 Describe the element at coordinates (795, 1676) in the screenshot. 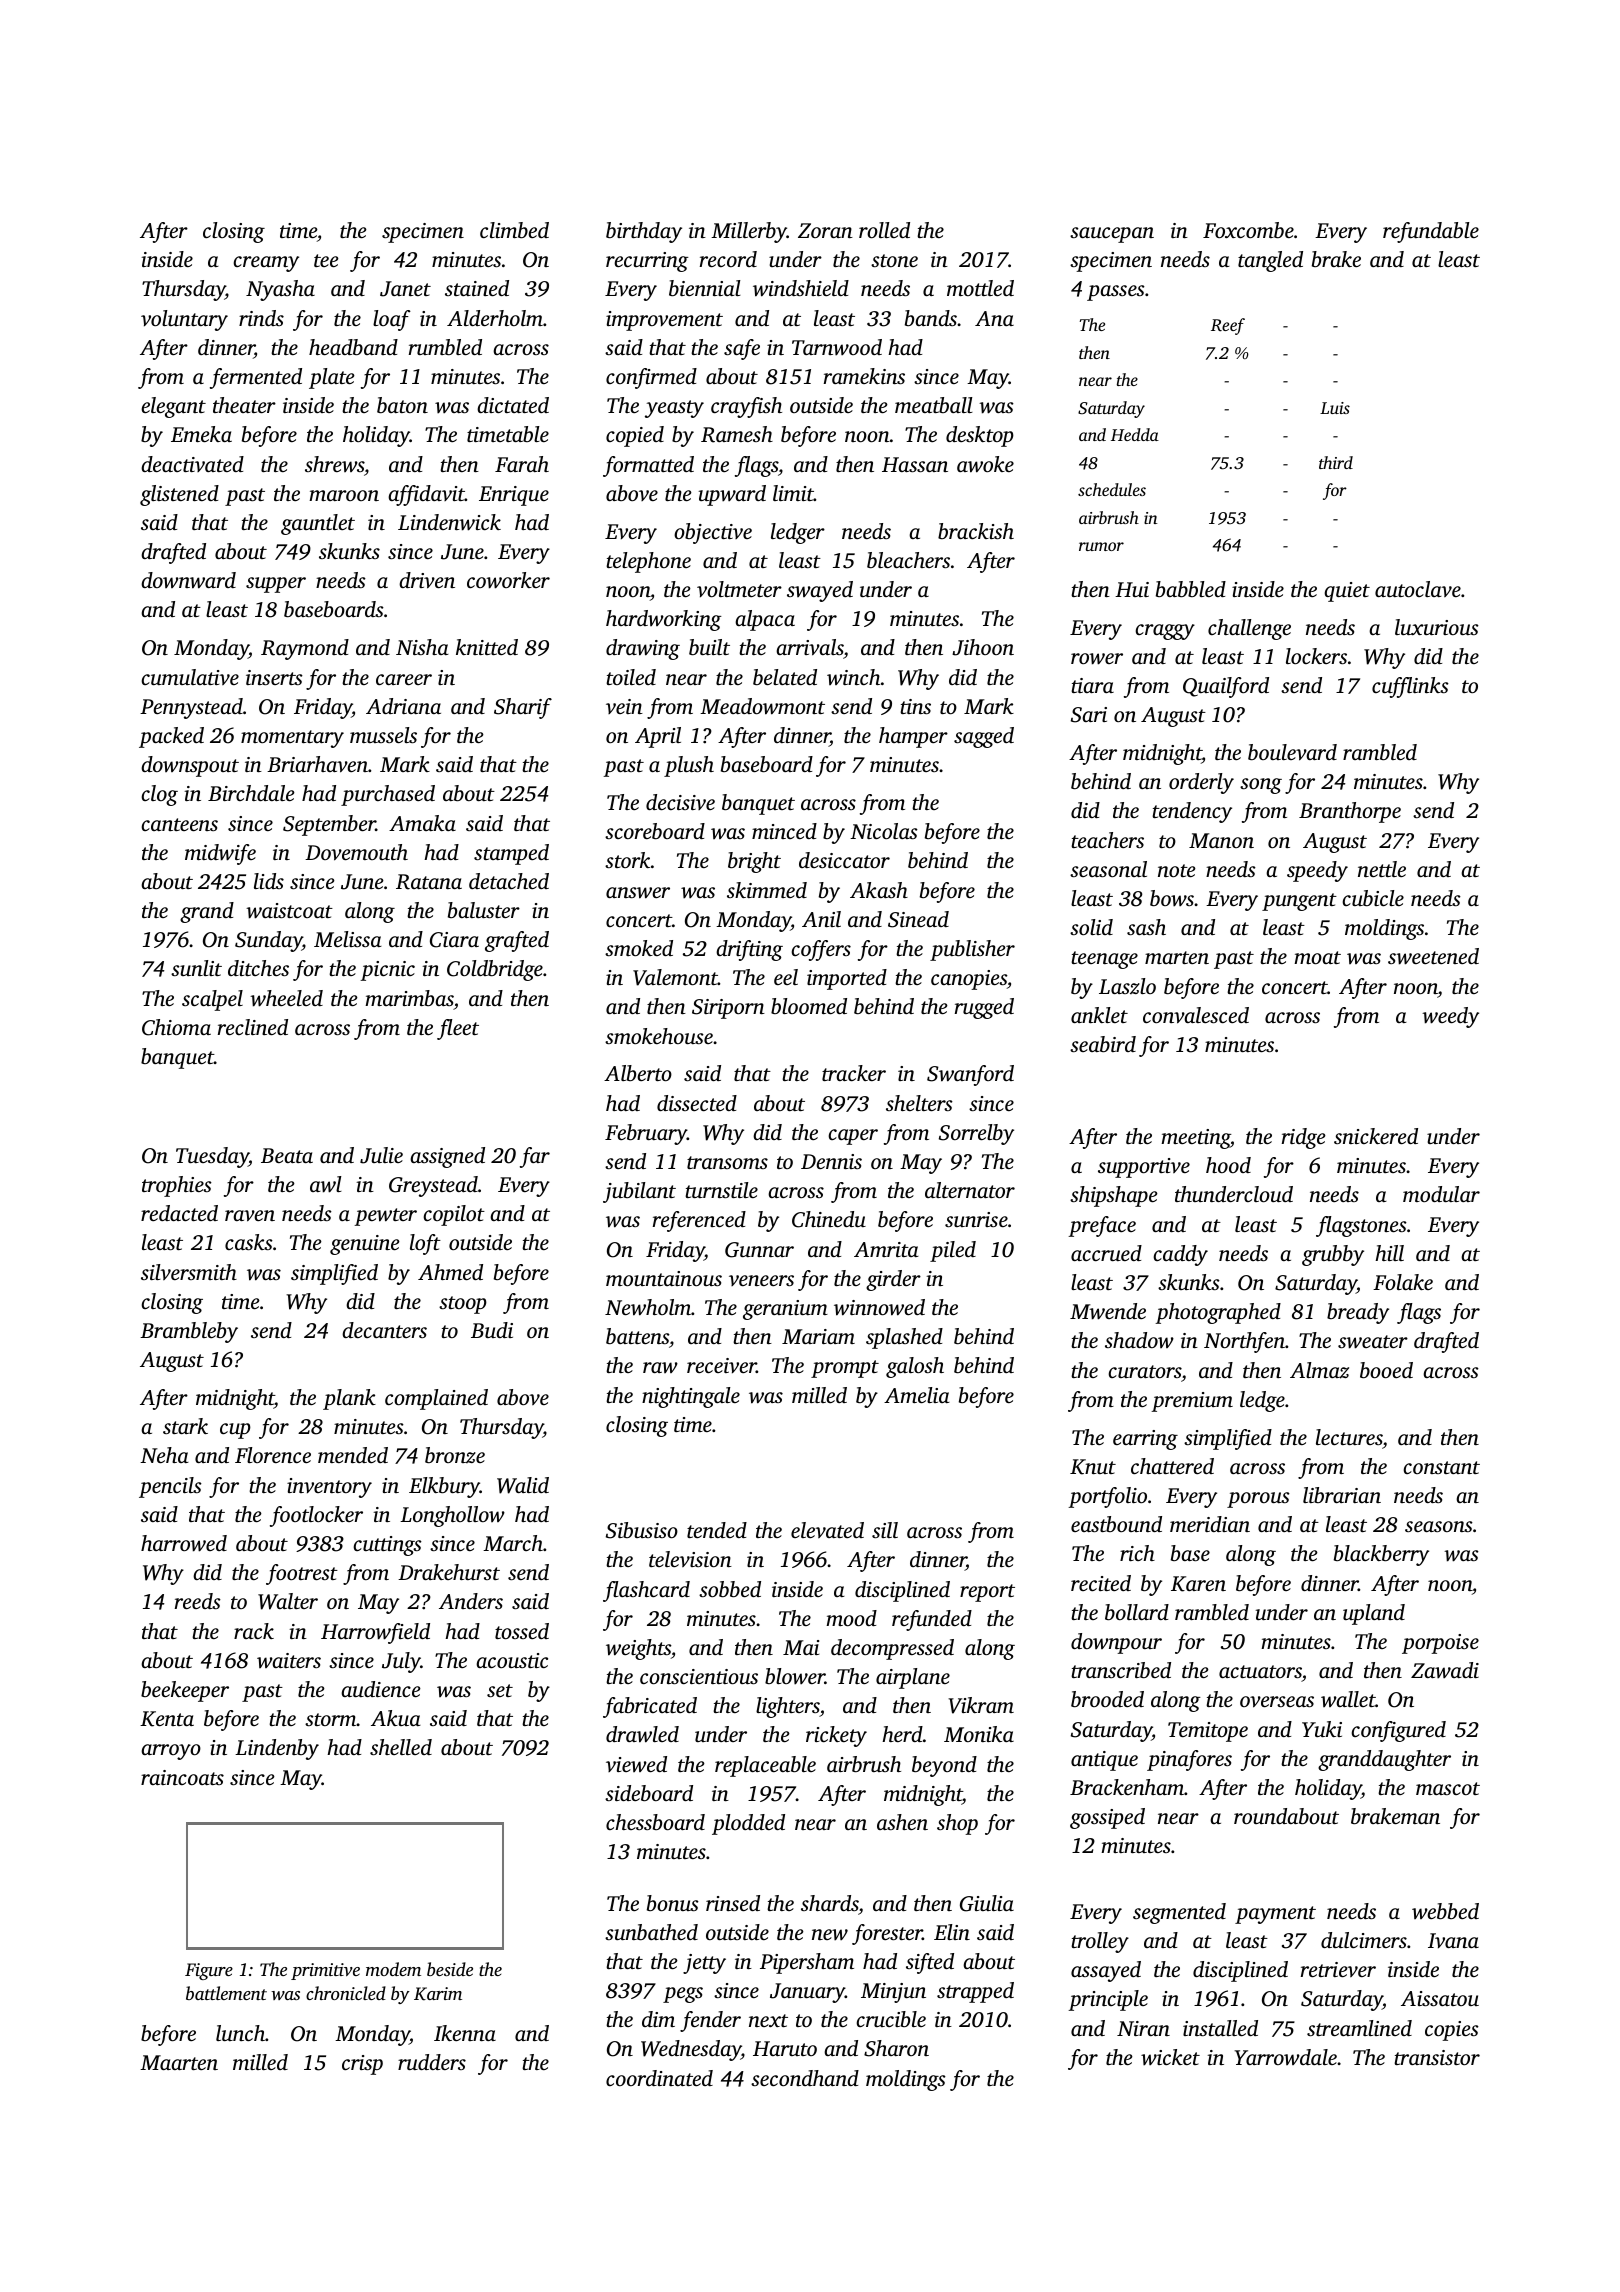

I see `blower` at that location.
